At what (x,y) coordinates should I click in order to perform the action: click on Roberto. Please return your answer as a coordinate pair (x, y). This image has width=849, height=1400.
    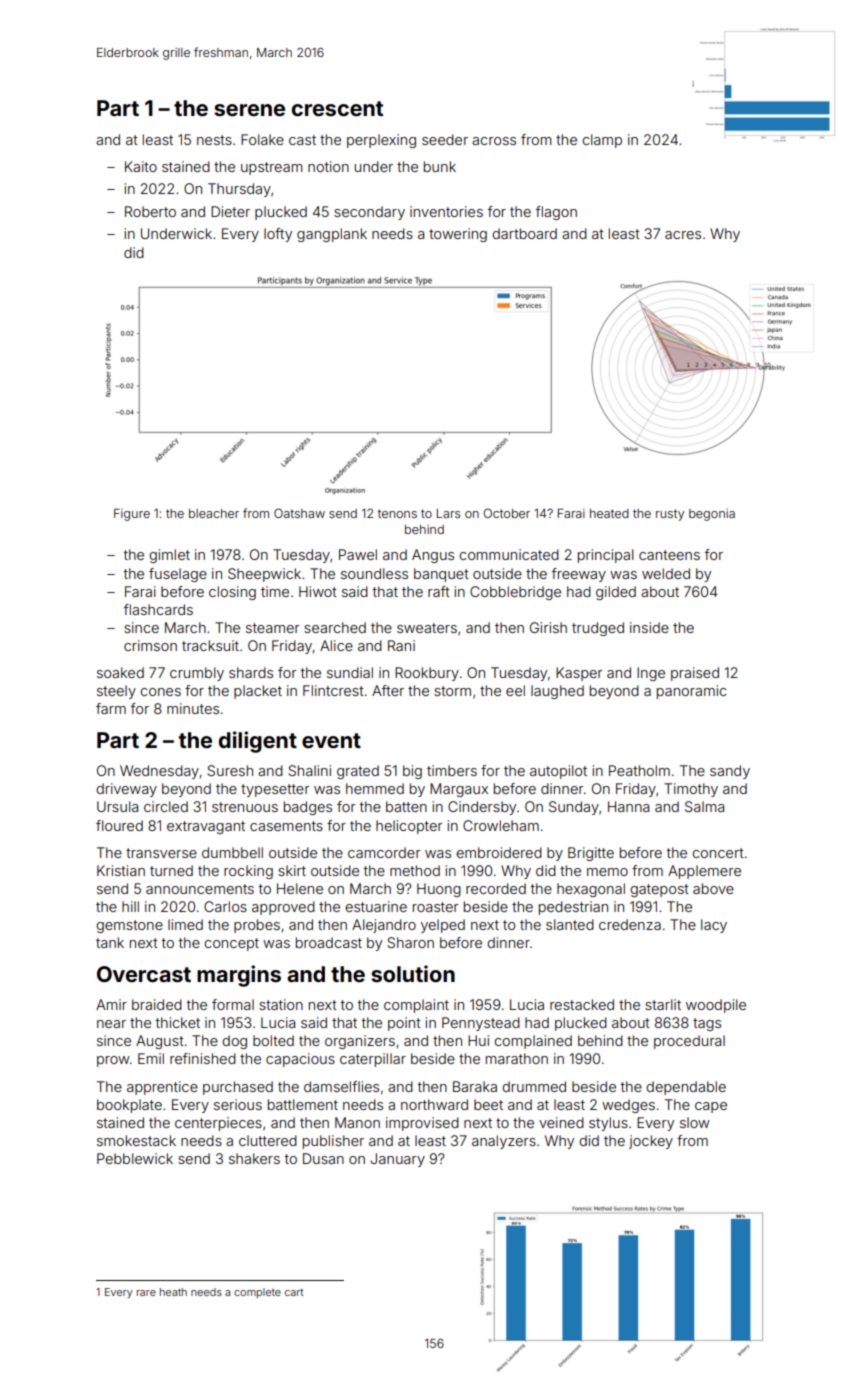
    Looking at the image, I should click on (150, 211).
